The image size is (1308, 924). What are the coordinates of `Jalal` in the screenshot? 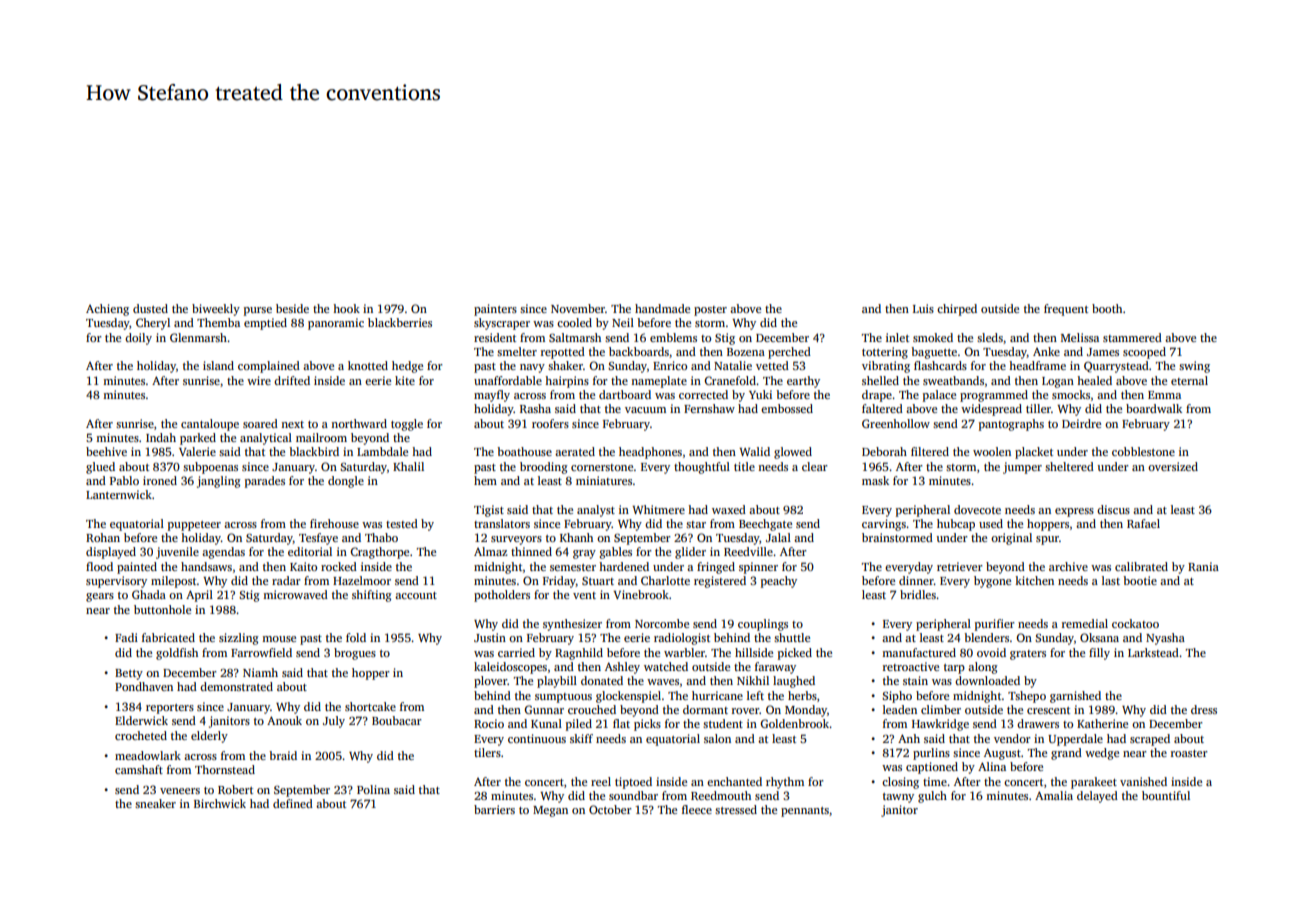 It's located at (778, 537).
